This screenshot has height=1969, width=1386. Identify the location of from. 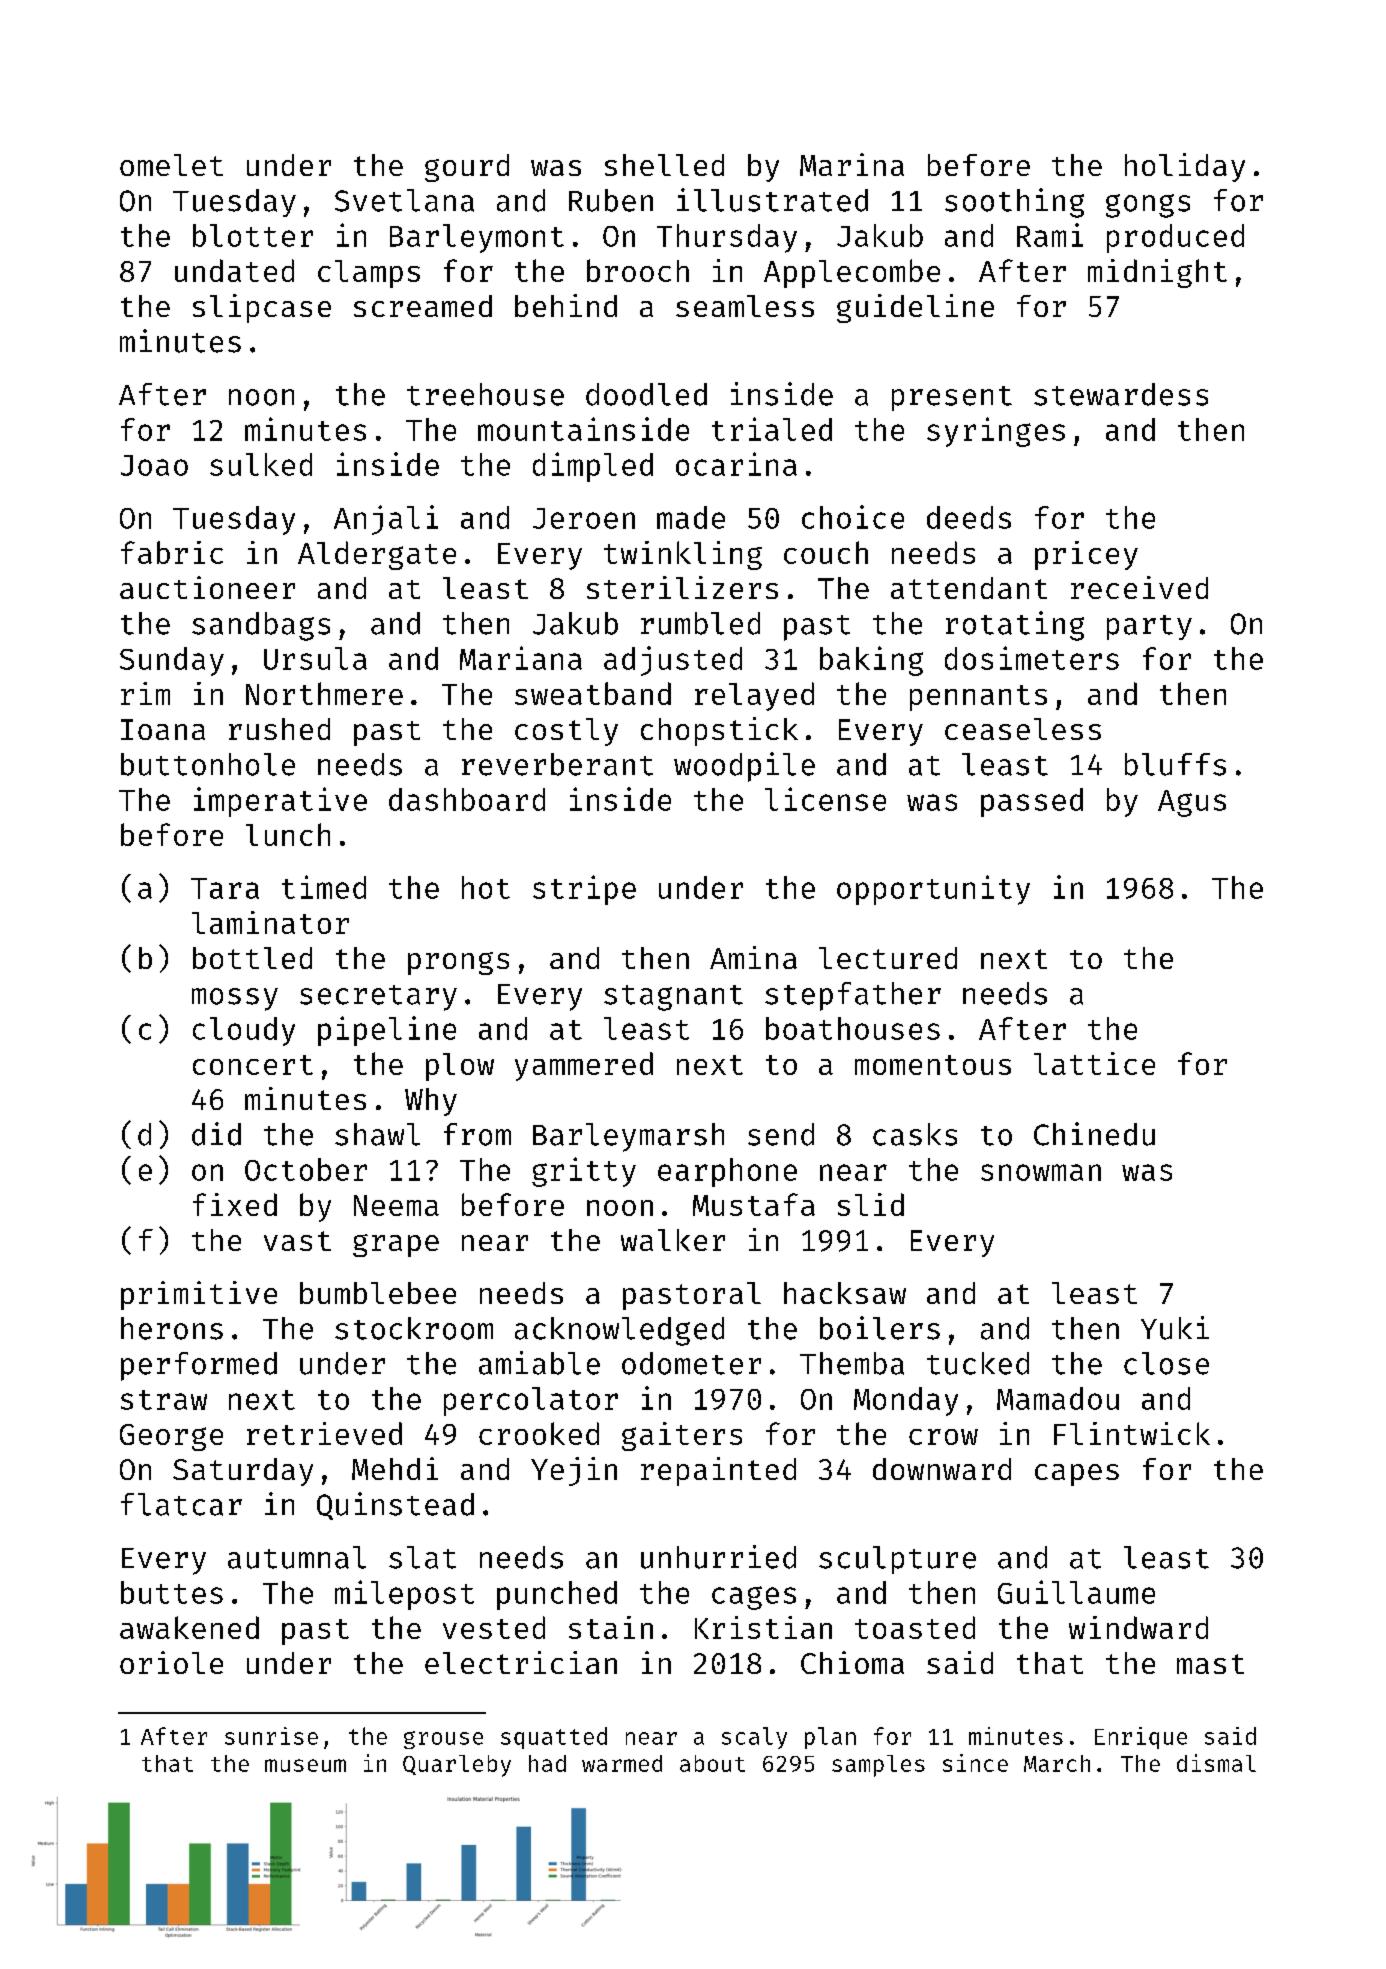
(477, 1134).
